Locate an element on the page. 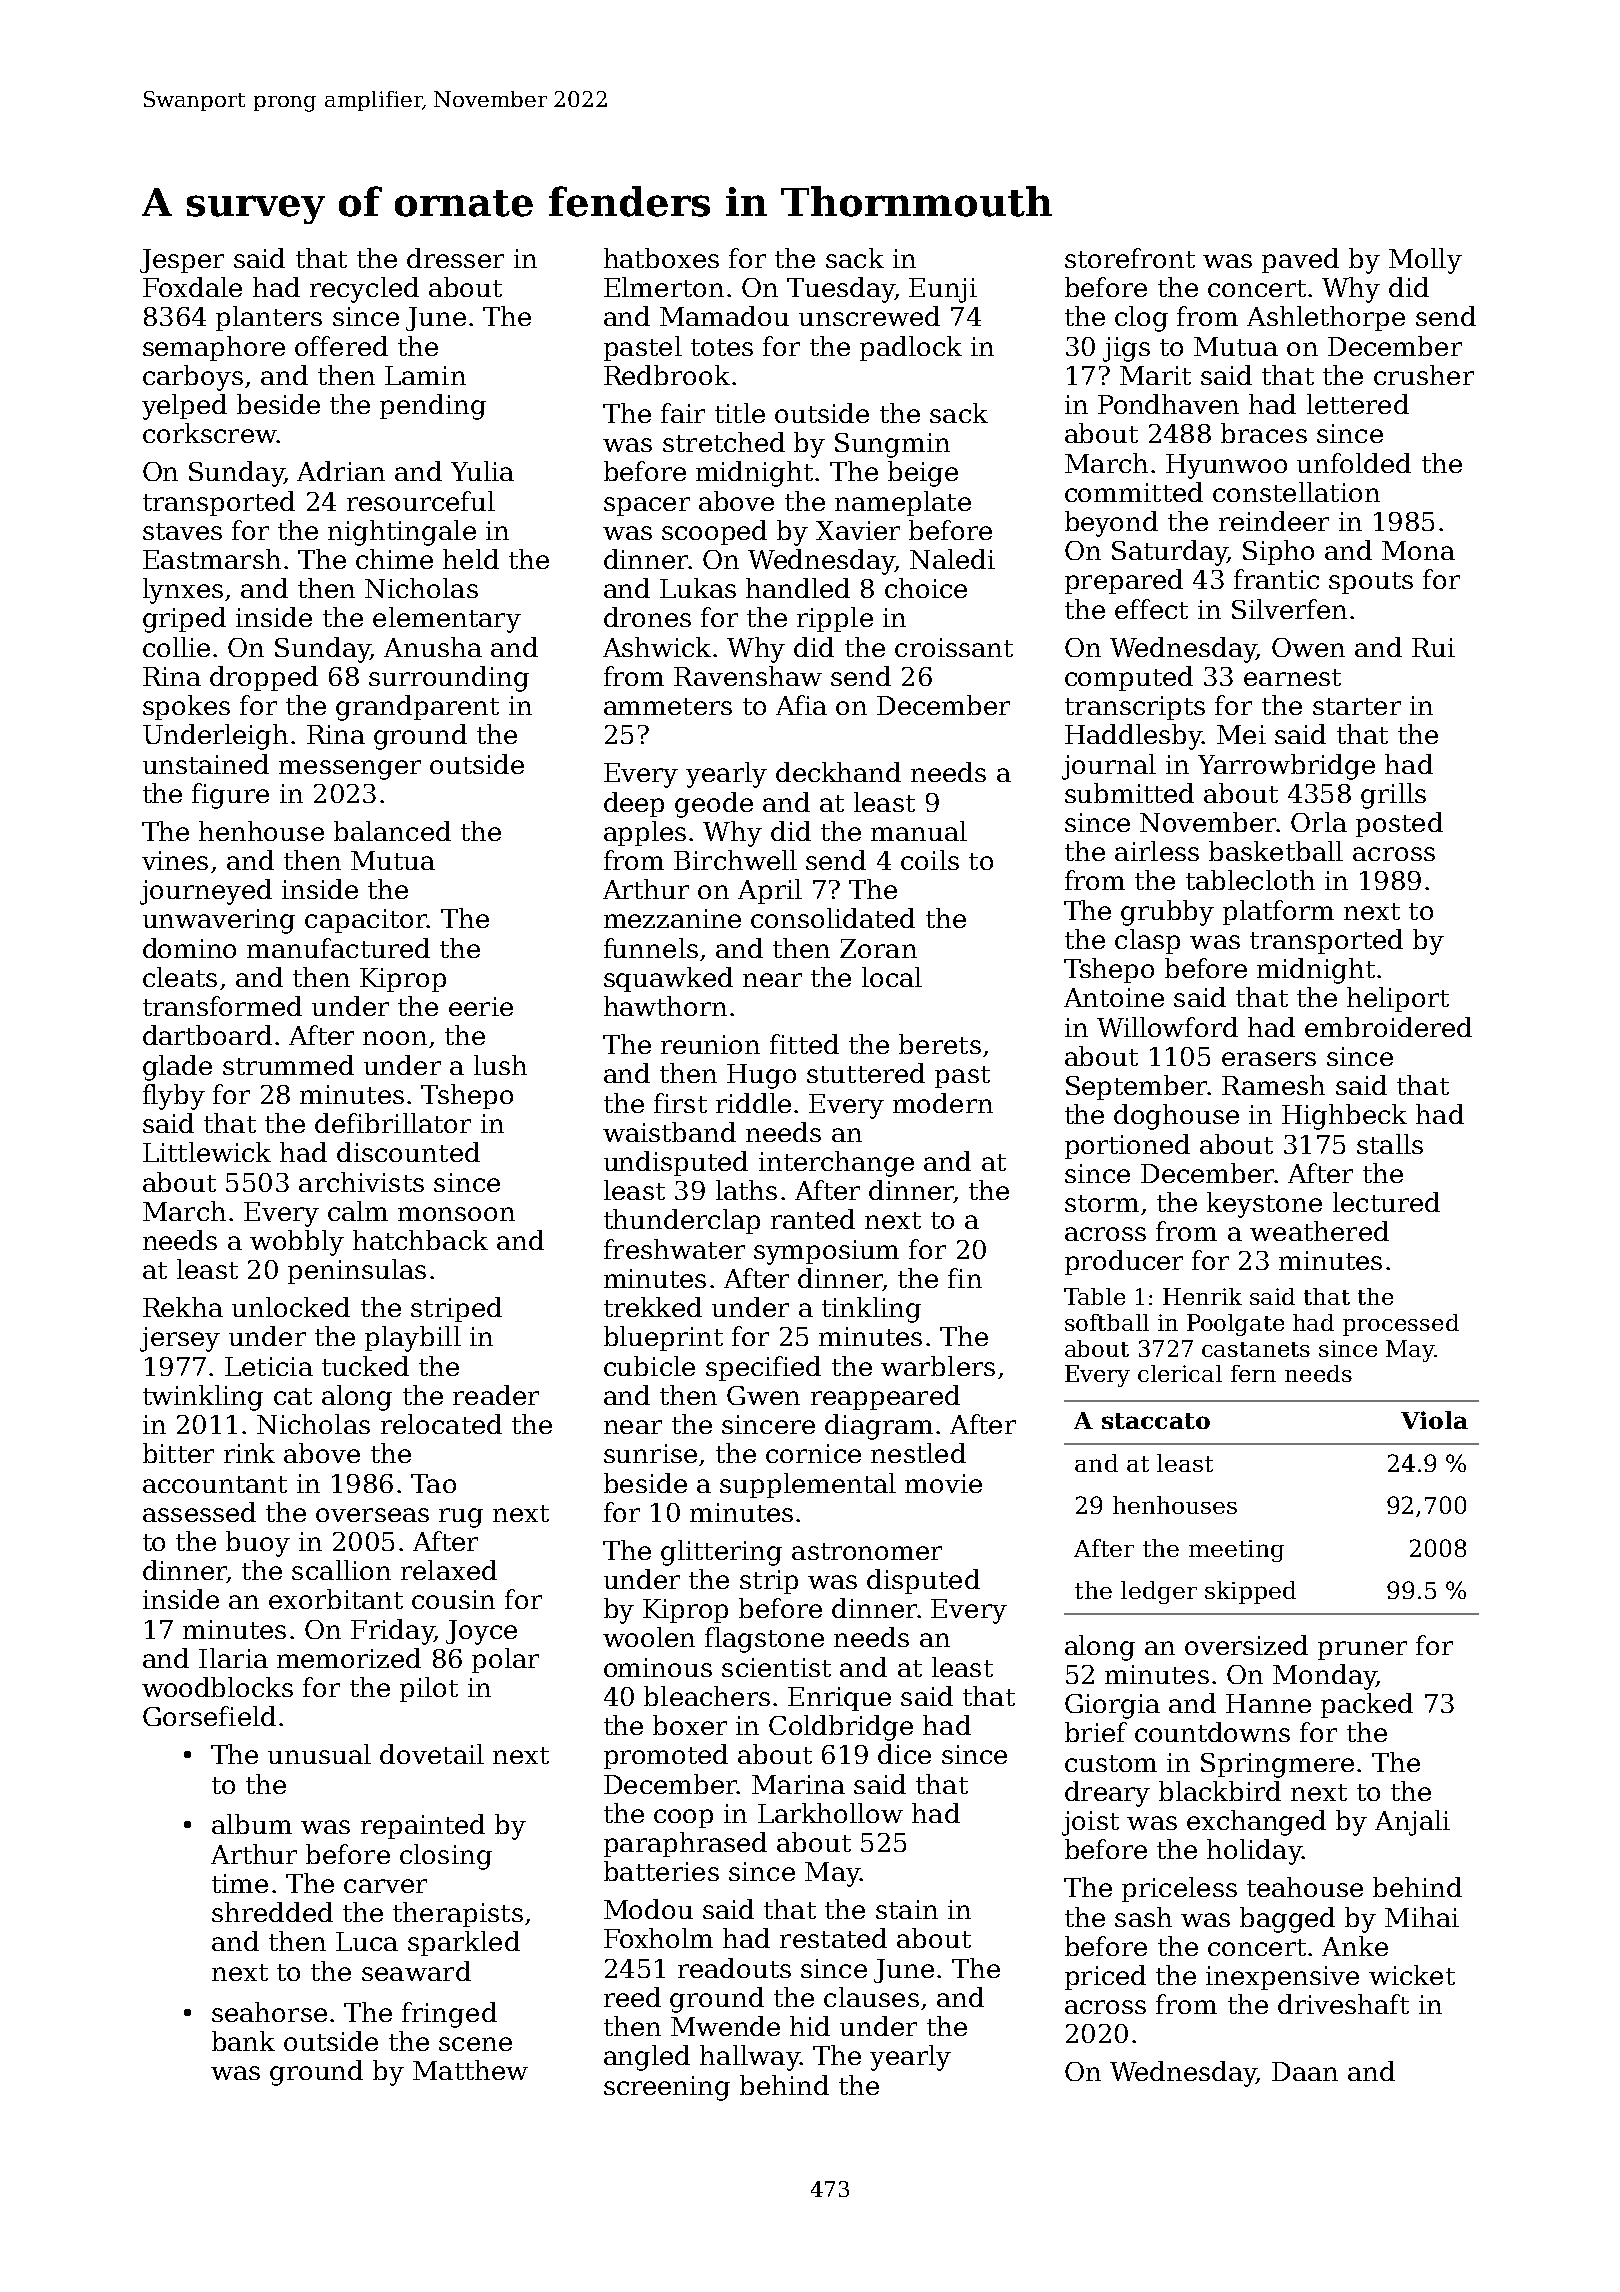 The width and height of the document is (1620, 2292). Ravenshaw is located at coordinates (748, 676).
